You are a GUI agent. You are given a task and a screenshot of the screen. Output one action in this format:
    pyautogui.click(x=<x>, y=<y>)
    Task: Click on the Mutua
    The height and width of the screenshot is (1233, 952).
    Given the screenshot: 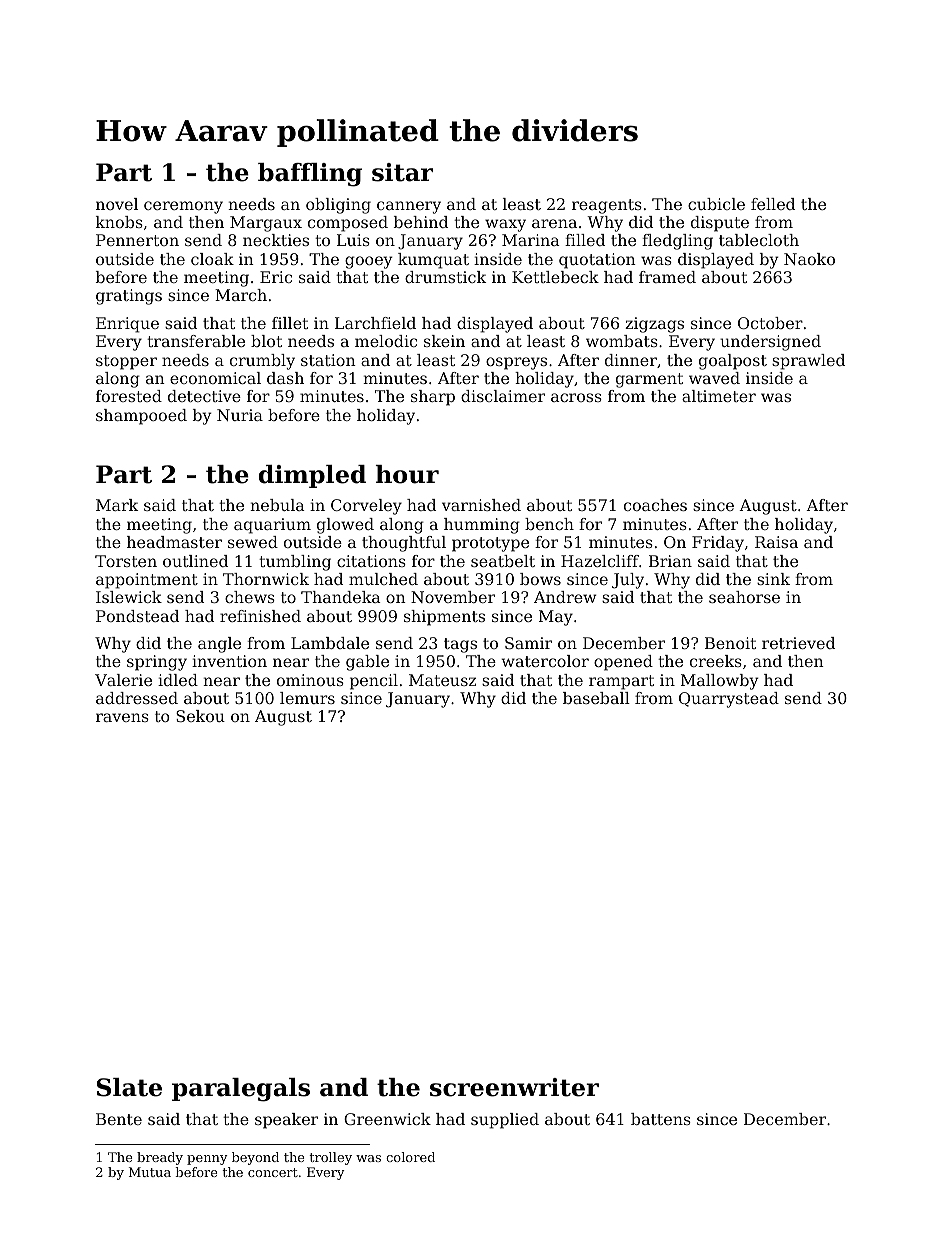 What is the action you would take?
    pyautogui.click(x=150, y=1172)
